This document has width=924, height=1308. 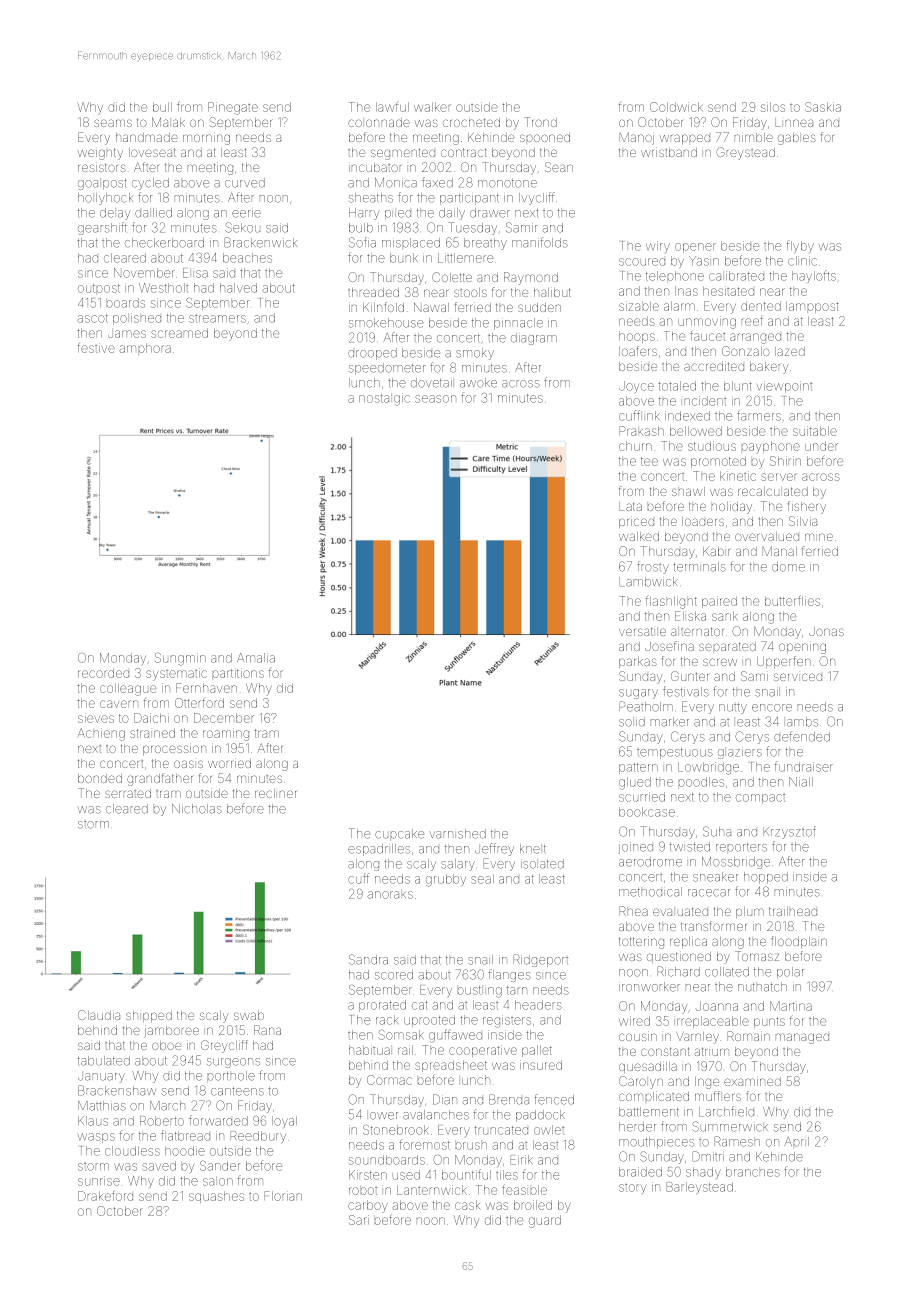 I want to click on recliner, so click(x=275, y=793).
